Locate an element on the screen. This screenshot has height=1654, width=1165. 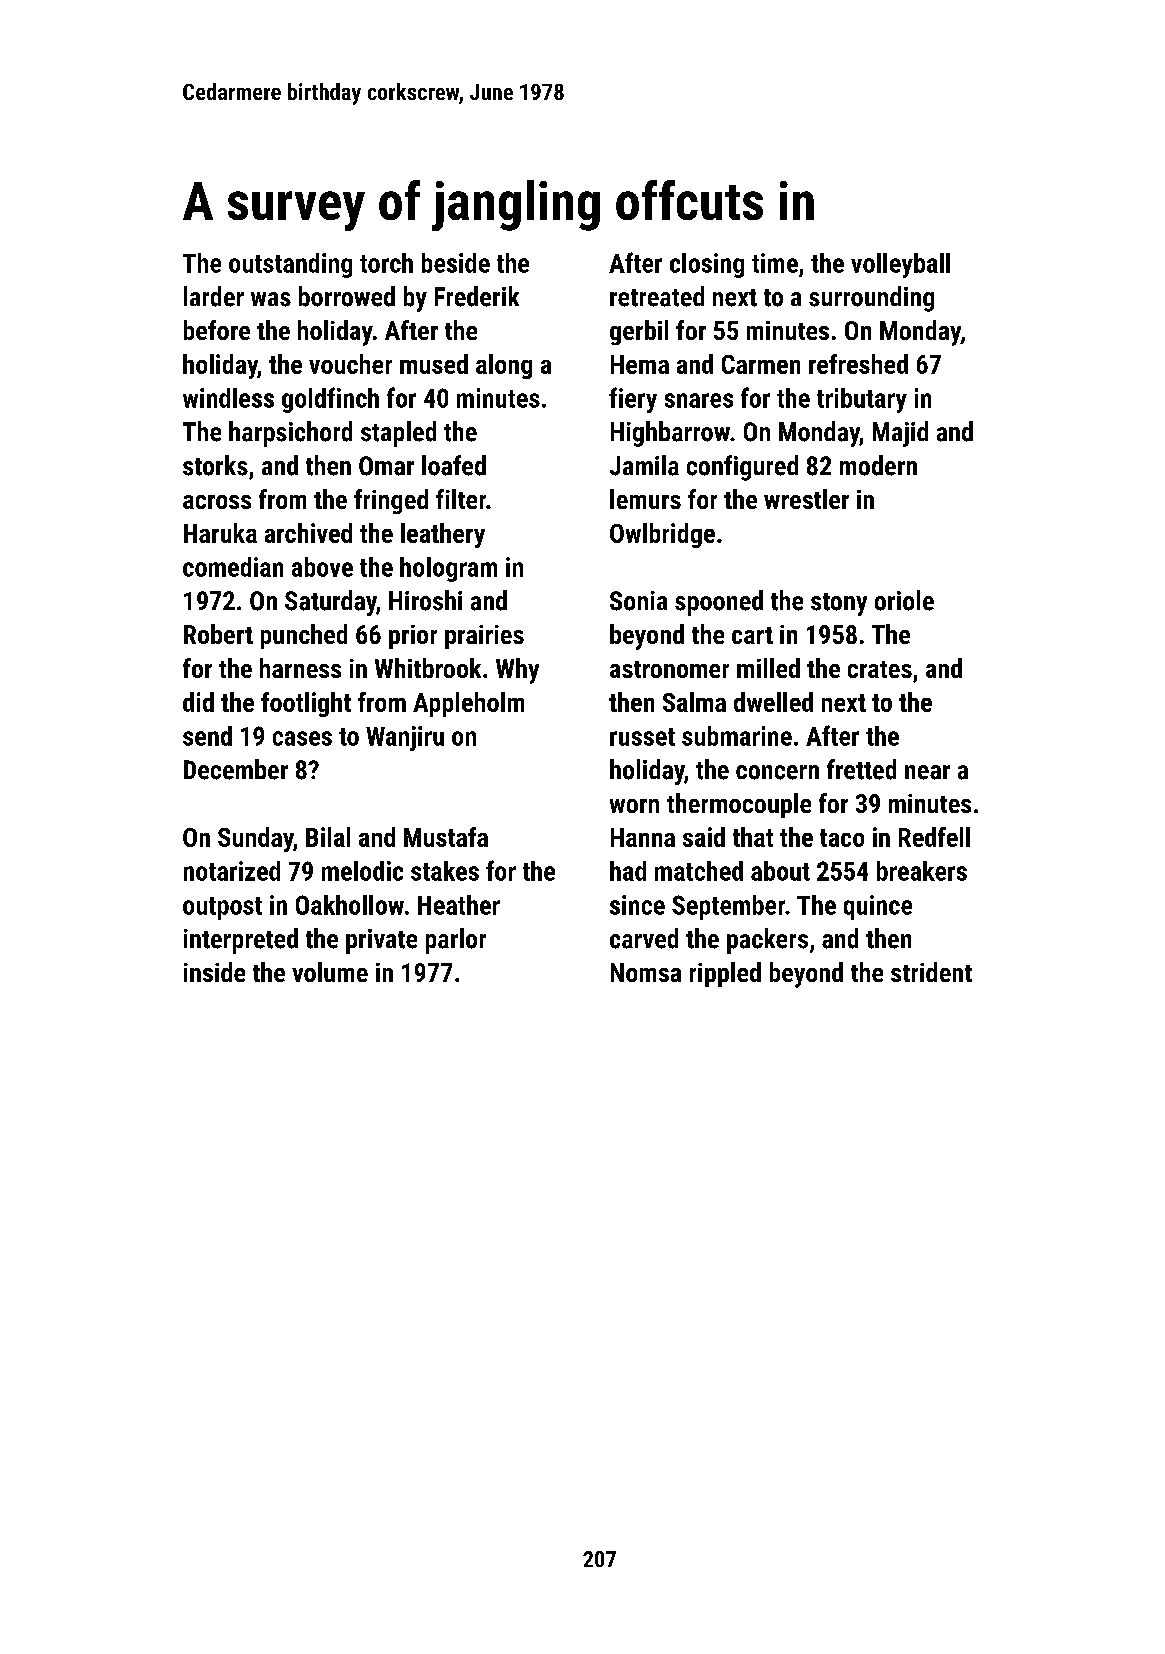
footlight is located at coordinates (306, 704).
